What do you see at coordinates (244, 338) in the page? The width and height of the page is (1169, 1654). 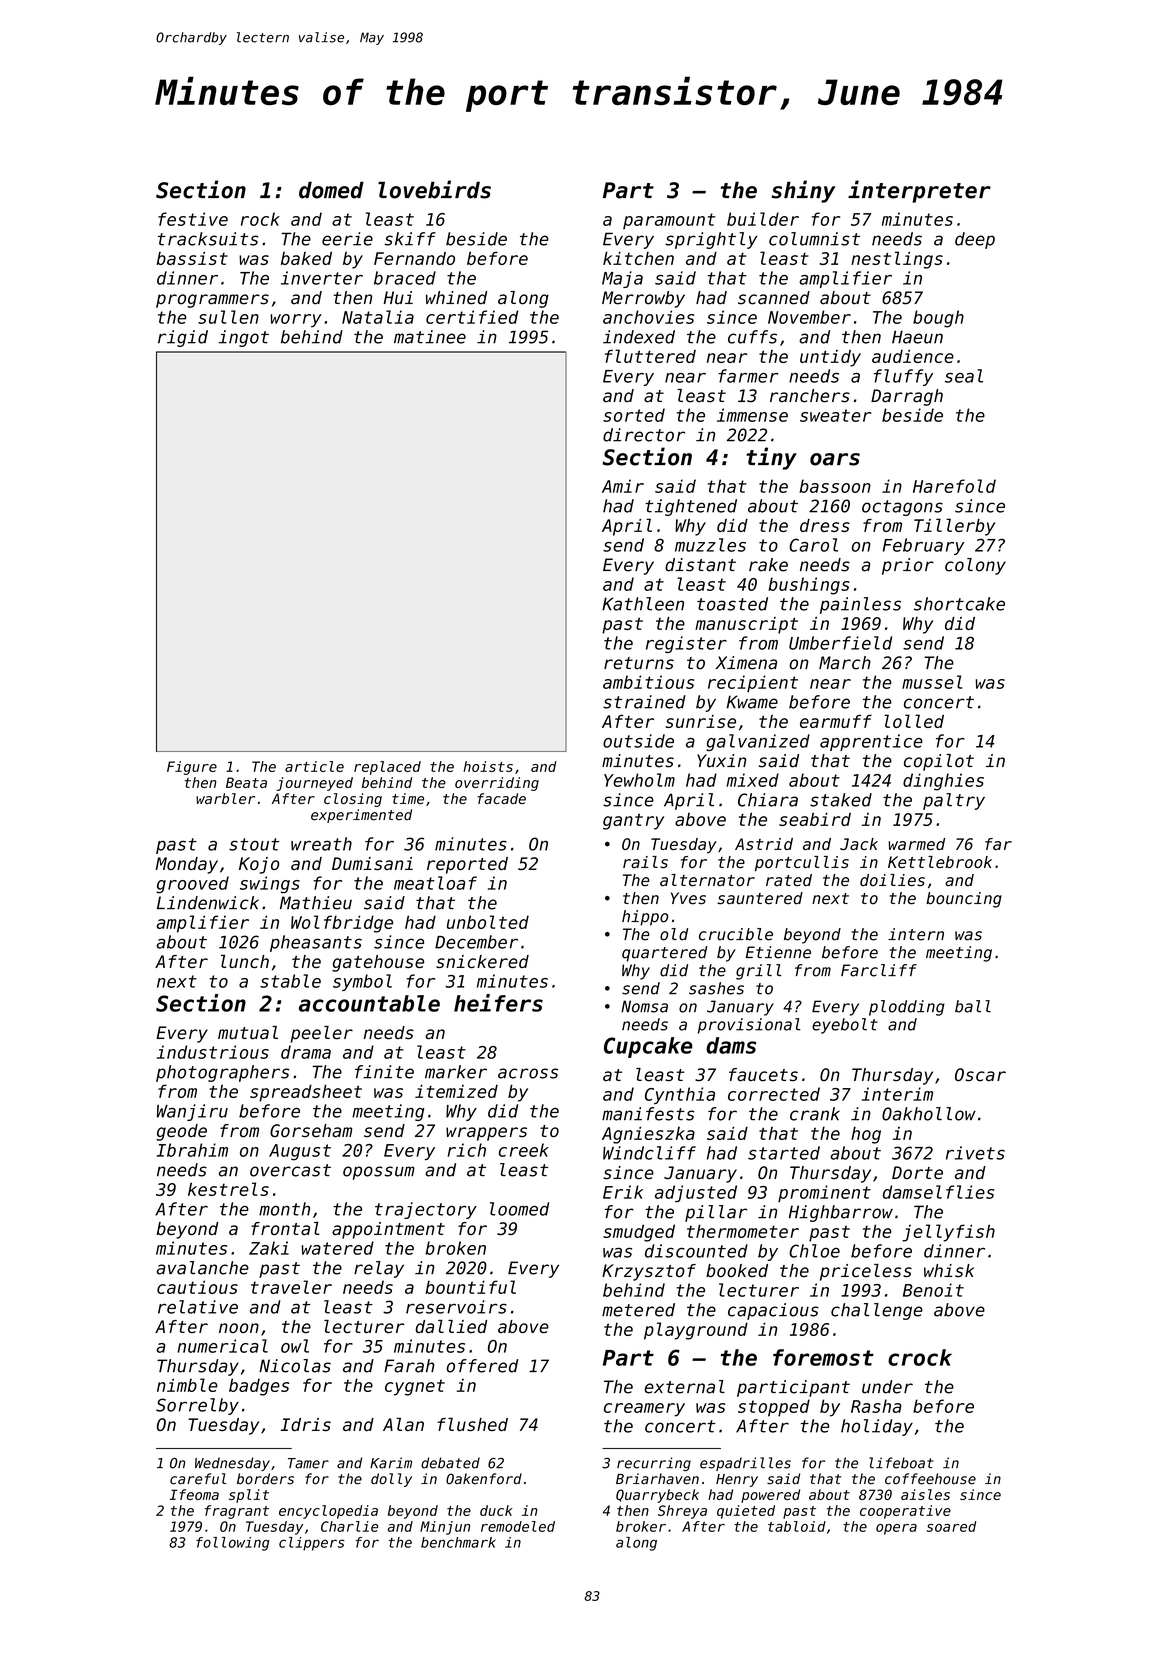 I see `ingot` at bounding box center [244, 338].
